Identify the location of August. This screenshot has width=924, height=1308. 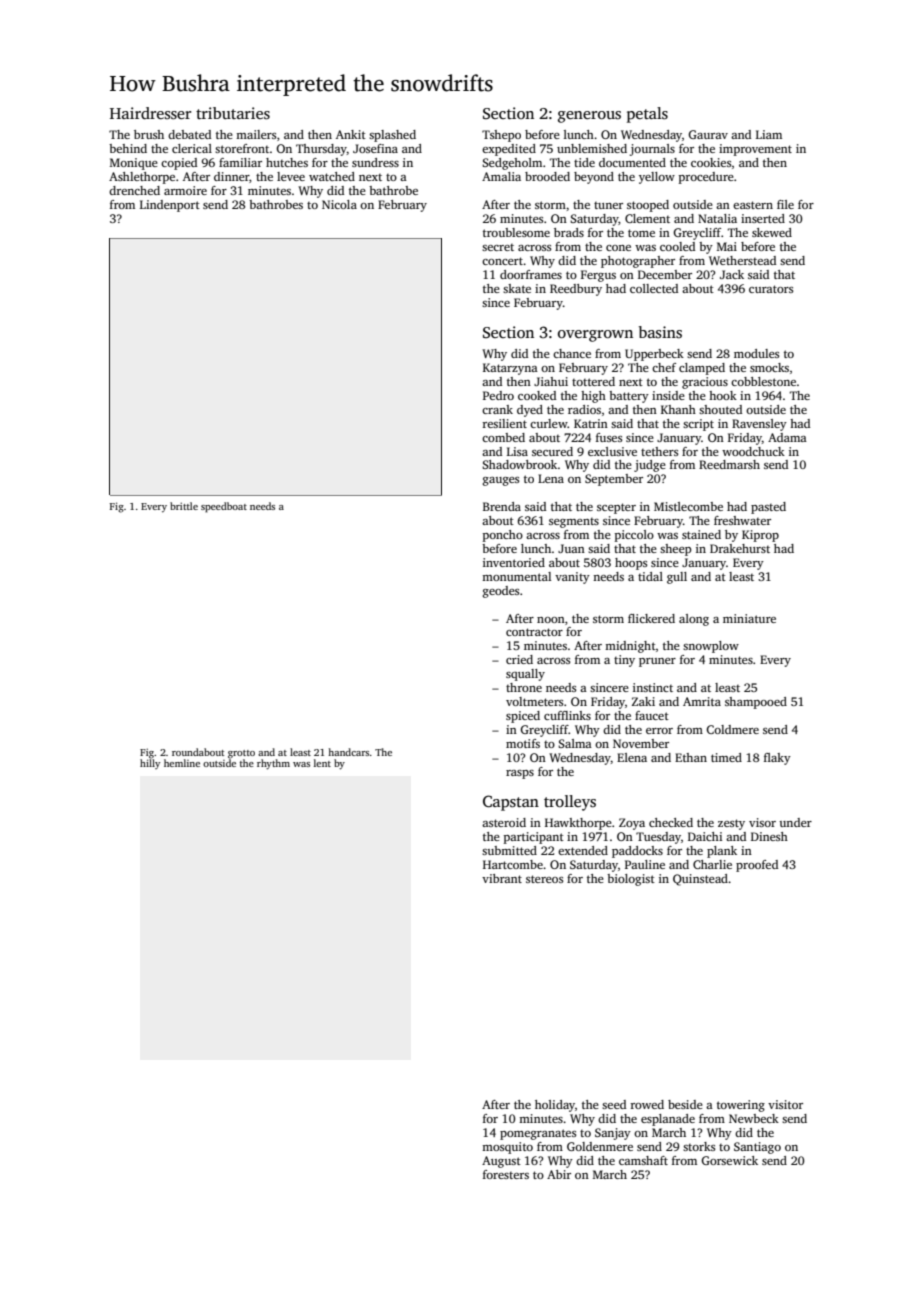
(501, 1162).
